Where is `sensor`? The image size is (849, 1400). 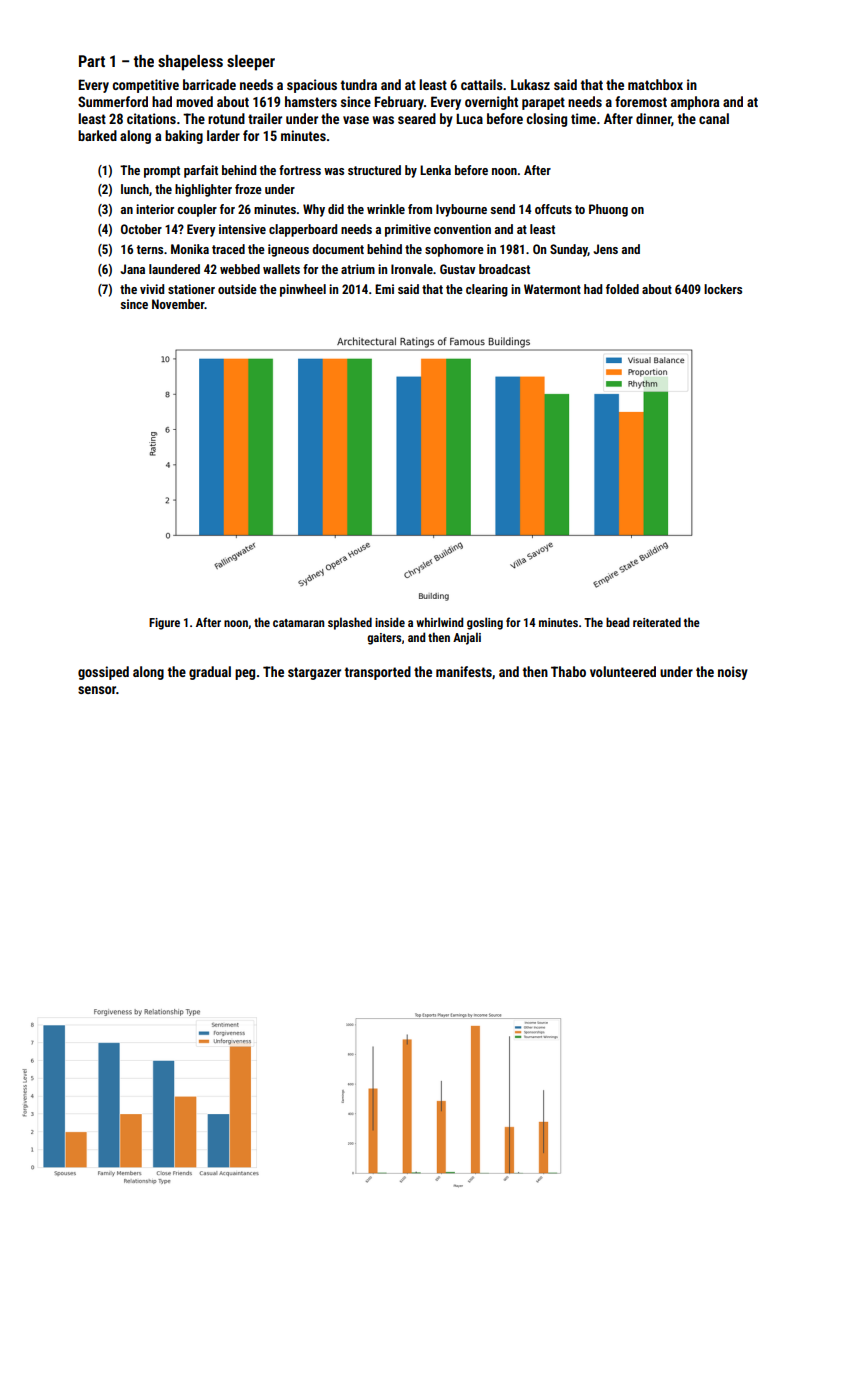
sensor is located at coordinates (97, 690).
